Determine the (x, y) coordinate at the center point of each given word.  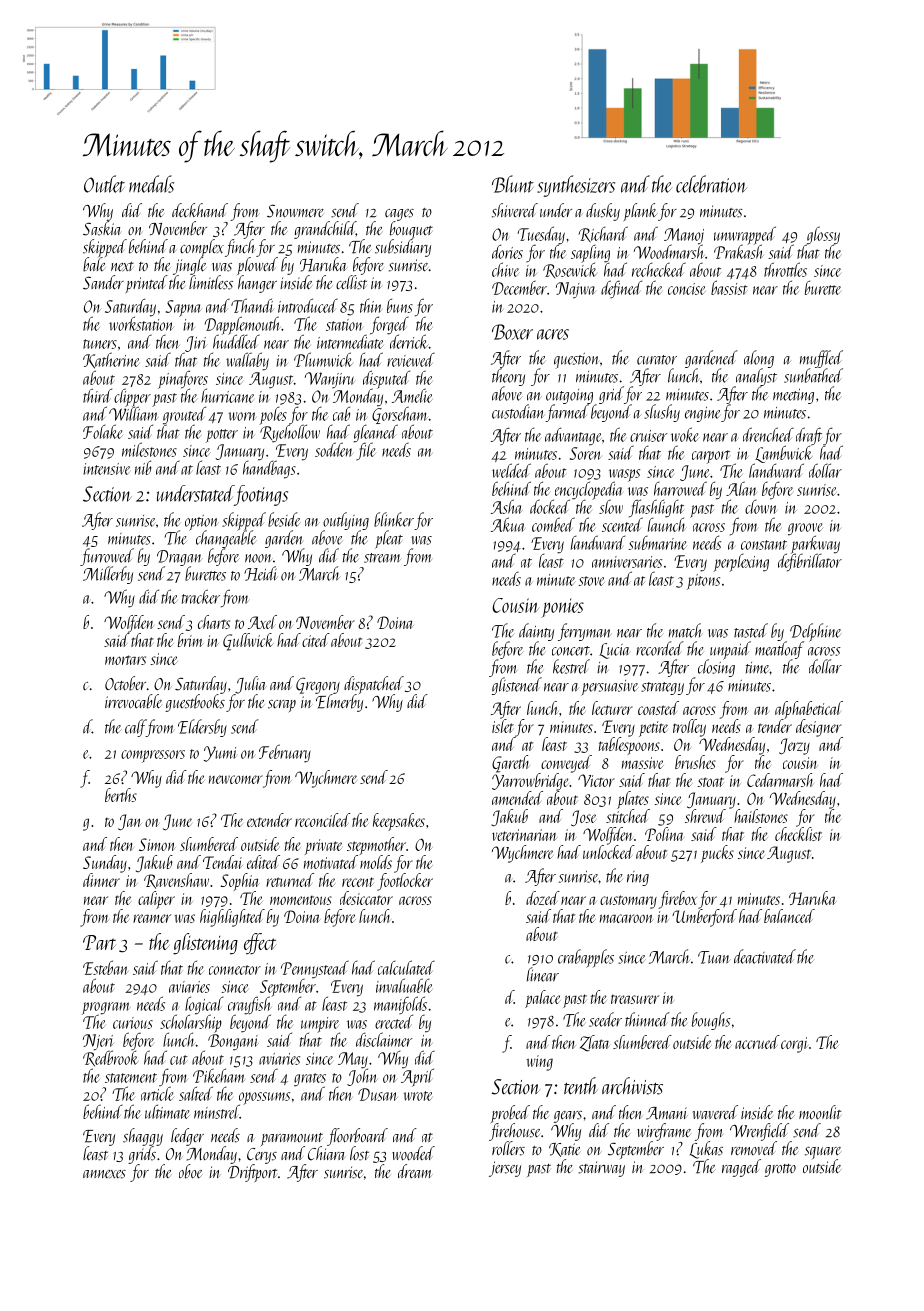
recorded (660, 648)
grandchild (325, 230)
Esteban (105, 967)
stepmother (376, 846)
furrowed (107, 557)
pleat (389, 539)
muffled (821, 359)
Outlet (104, 184)
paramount (292, 1139)
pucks (717, 854)
